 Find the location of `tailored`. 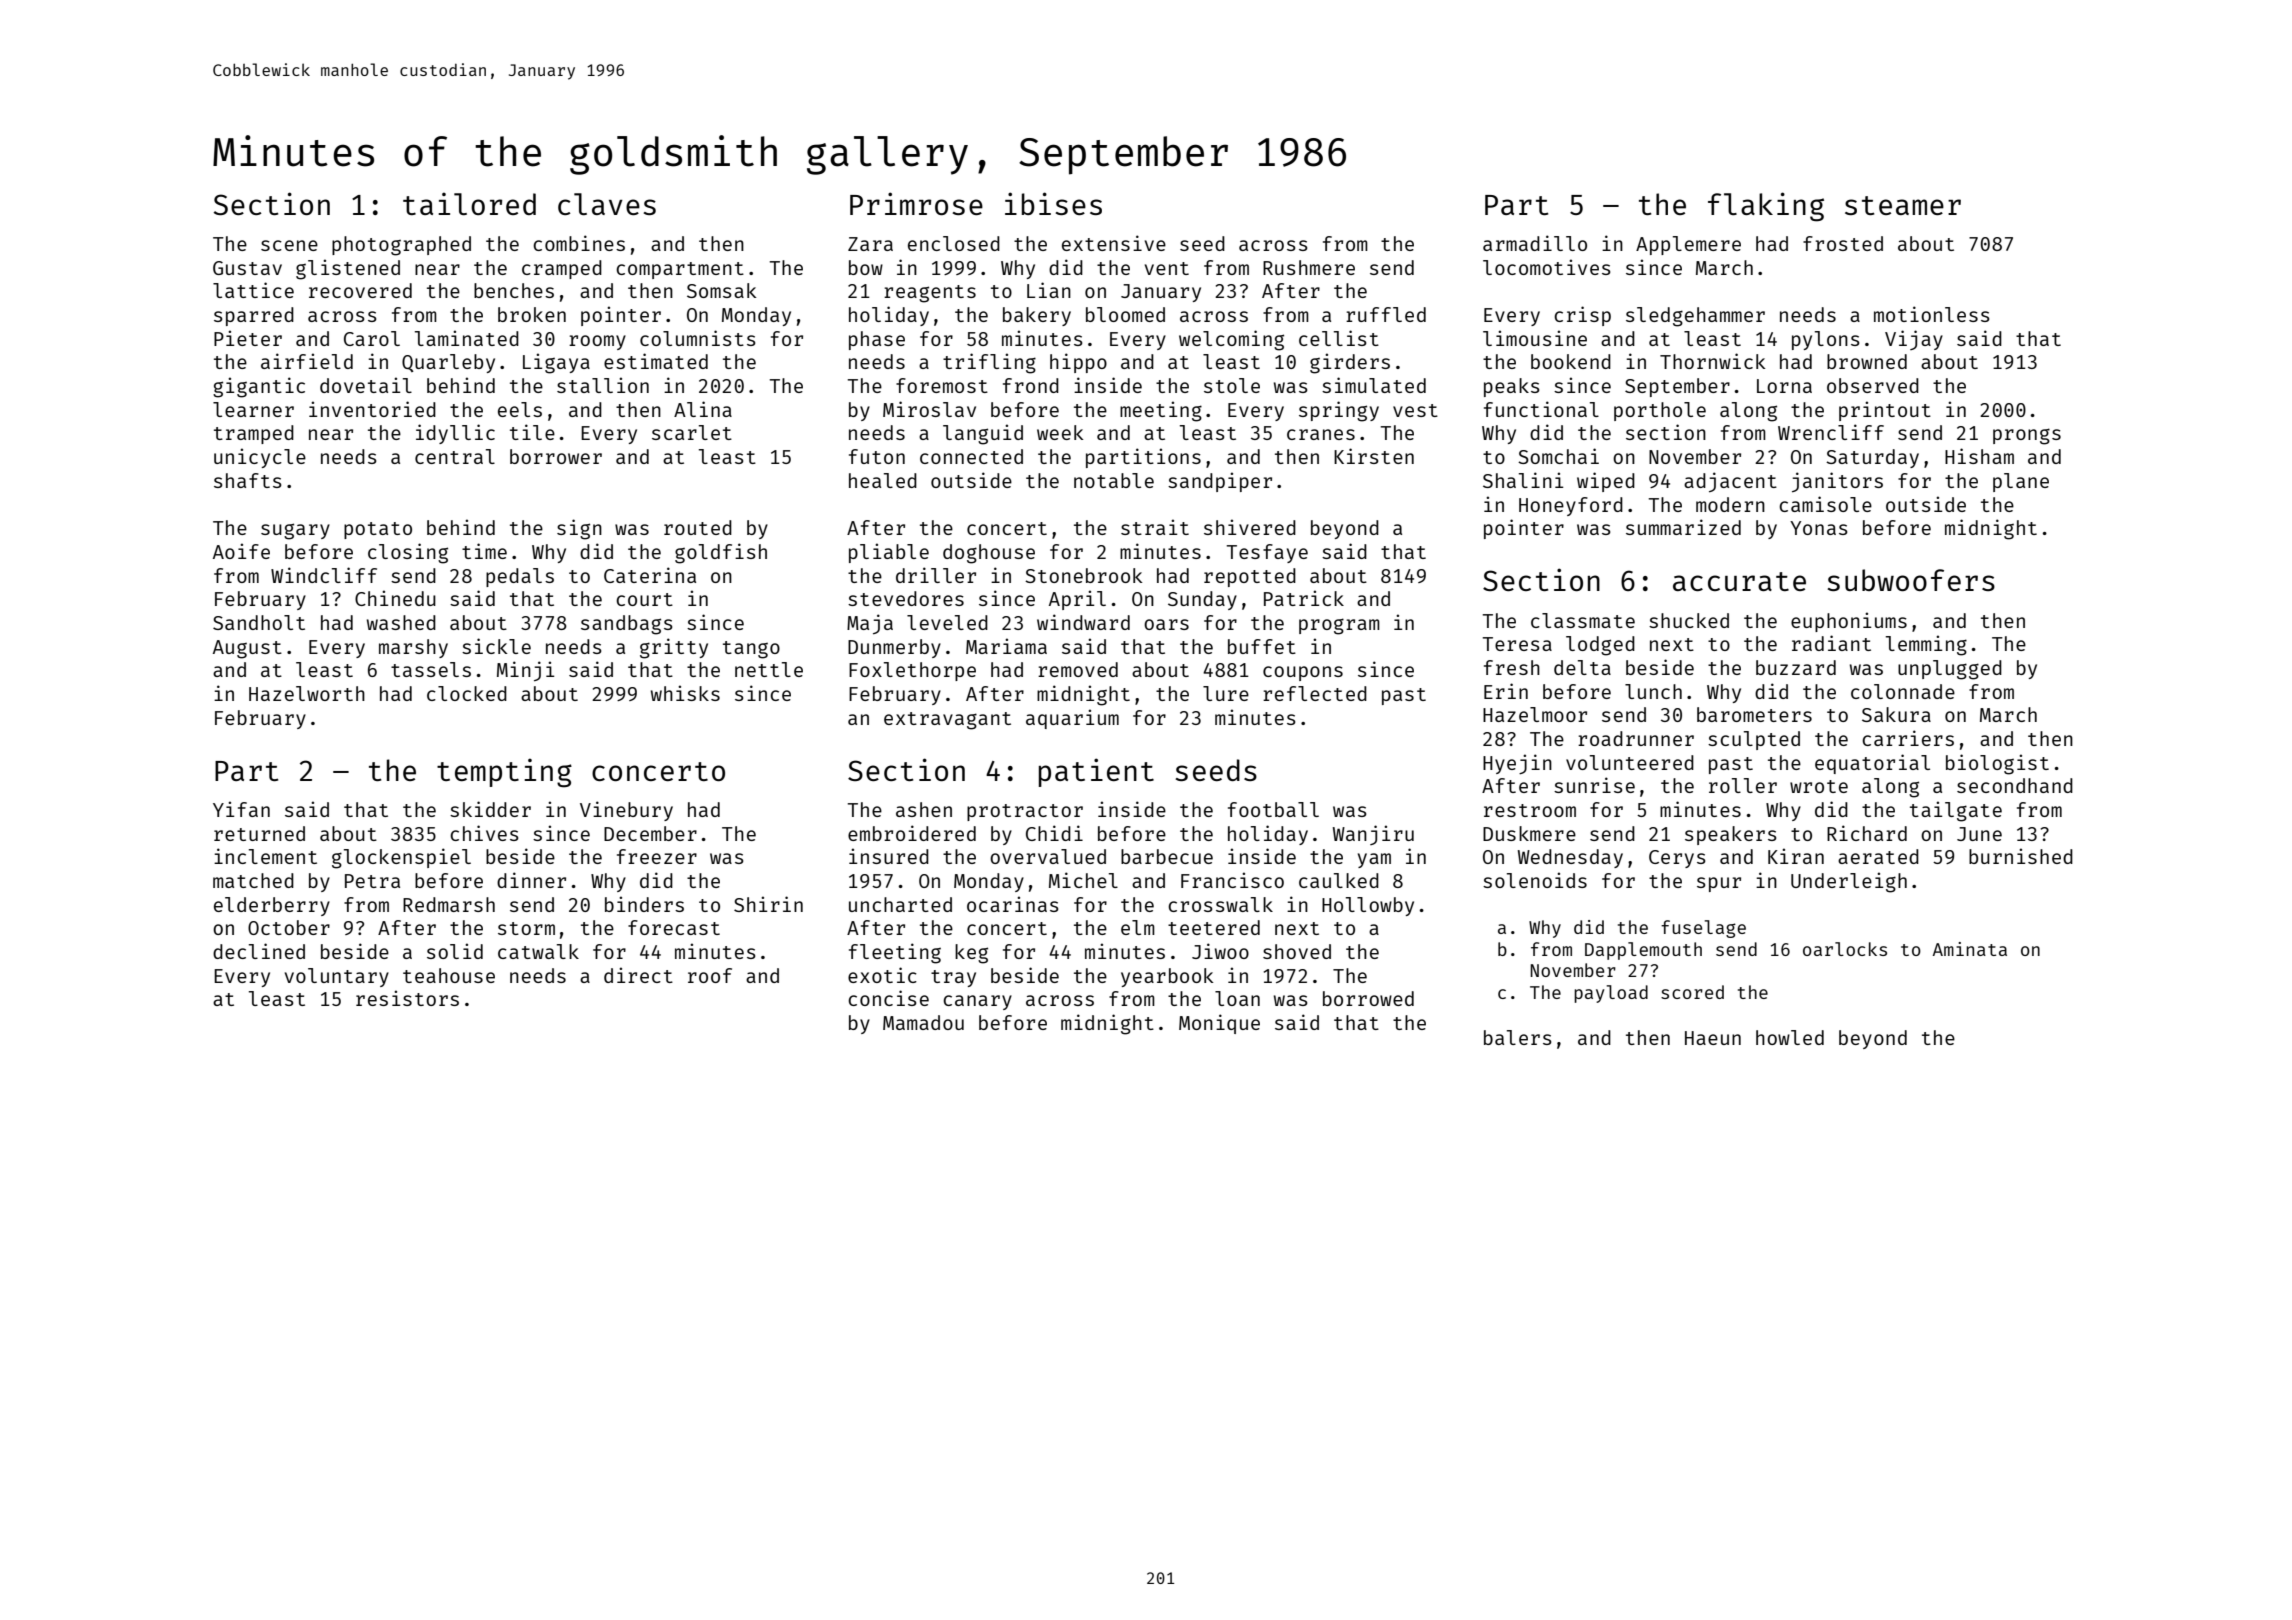

tailored is located at coordinates (469, 203).
